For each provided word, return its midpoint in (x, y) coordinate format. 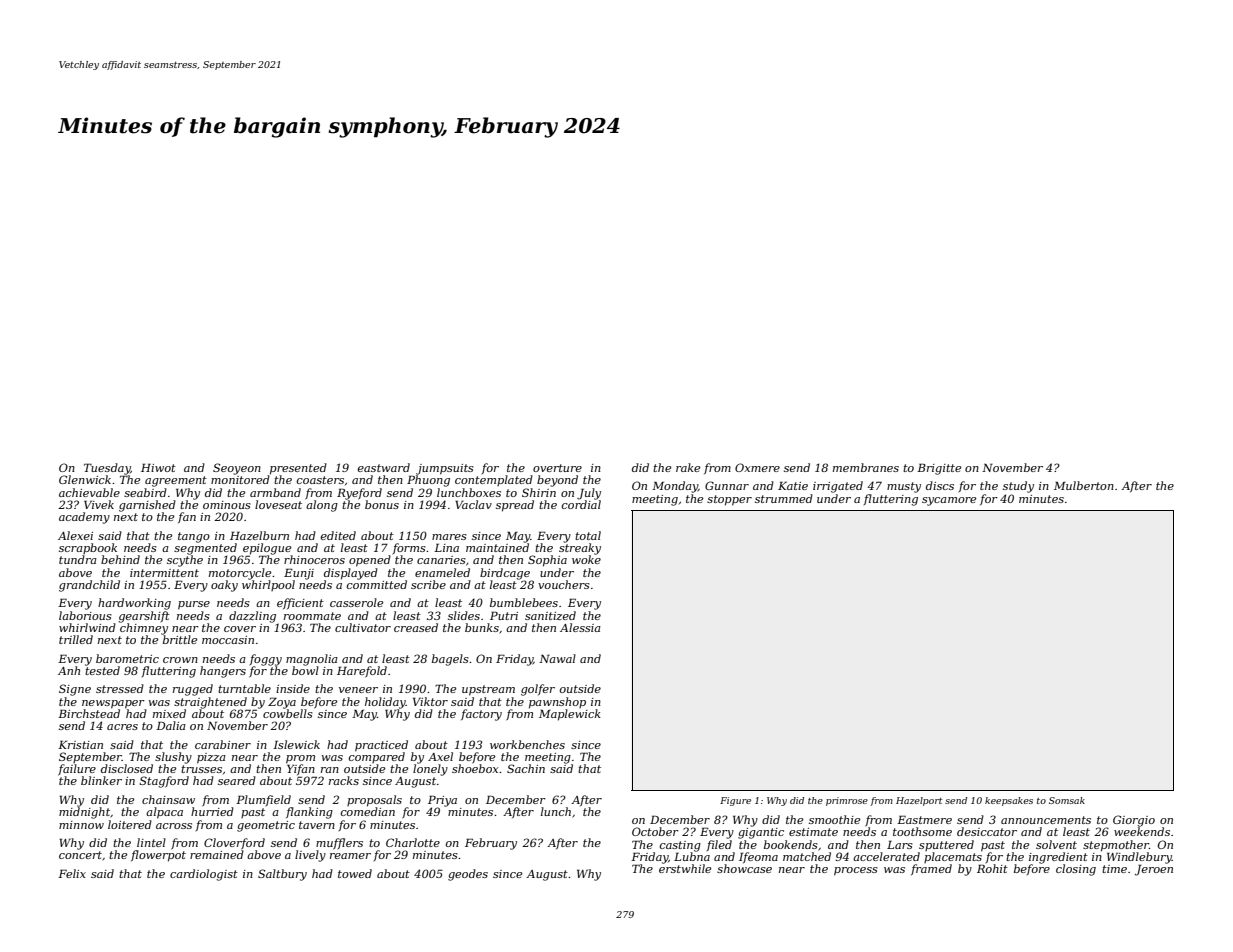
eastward (384, 467)
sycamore (949, 501)
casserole (356, 602)
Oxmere (757, 467)
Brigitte (939, 469)
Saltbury (282, 875)
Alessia (580, 627)
